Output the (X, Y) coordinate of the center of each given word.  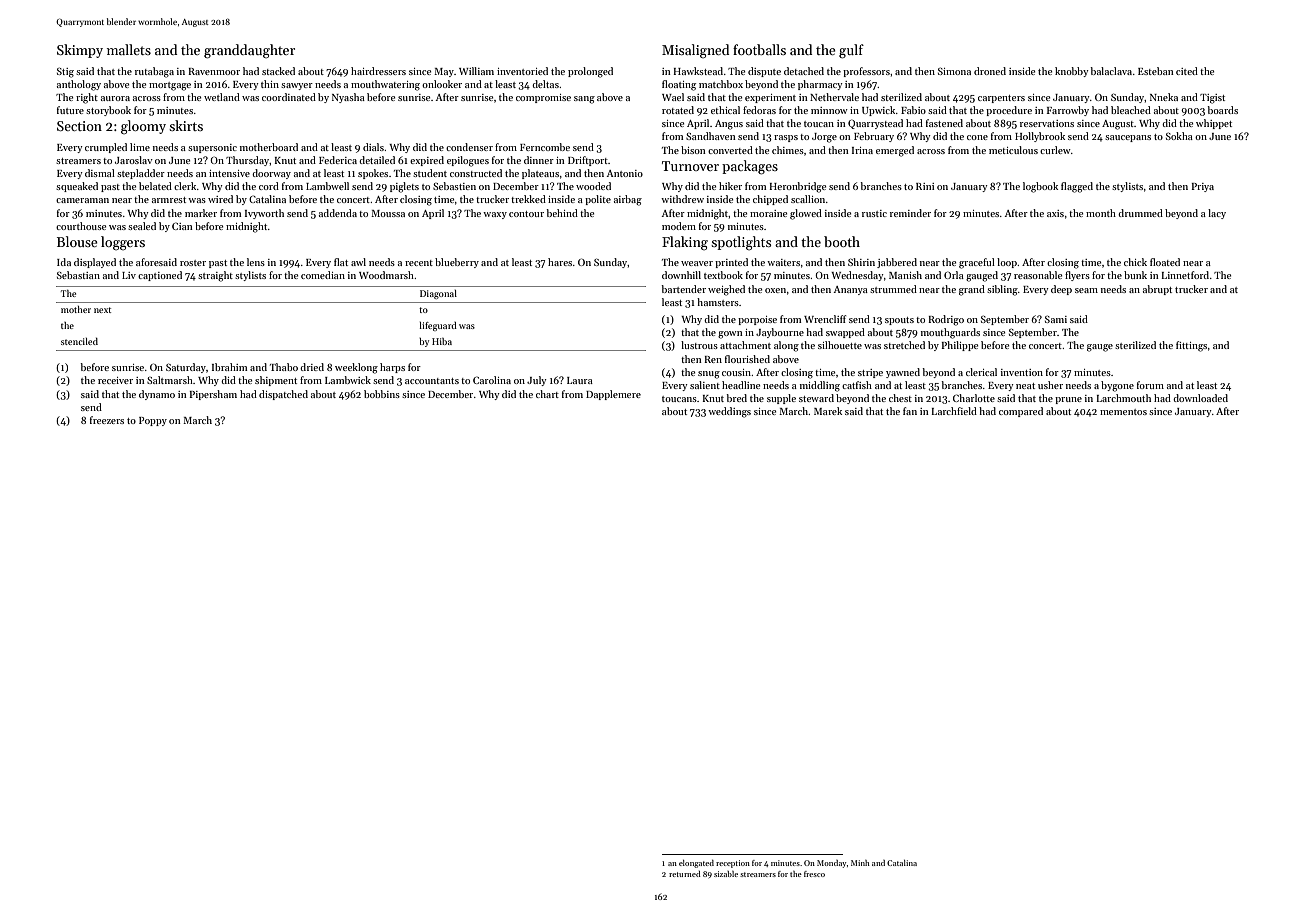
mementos (1123, 412)
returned (685, 874)
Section (79, 126)
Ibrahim (229, 367)
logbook (1040, 187)
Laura (580, 380)
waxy (495, 215)
